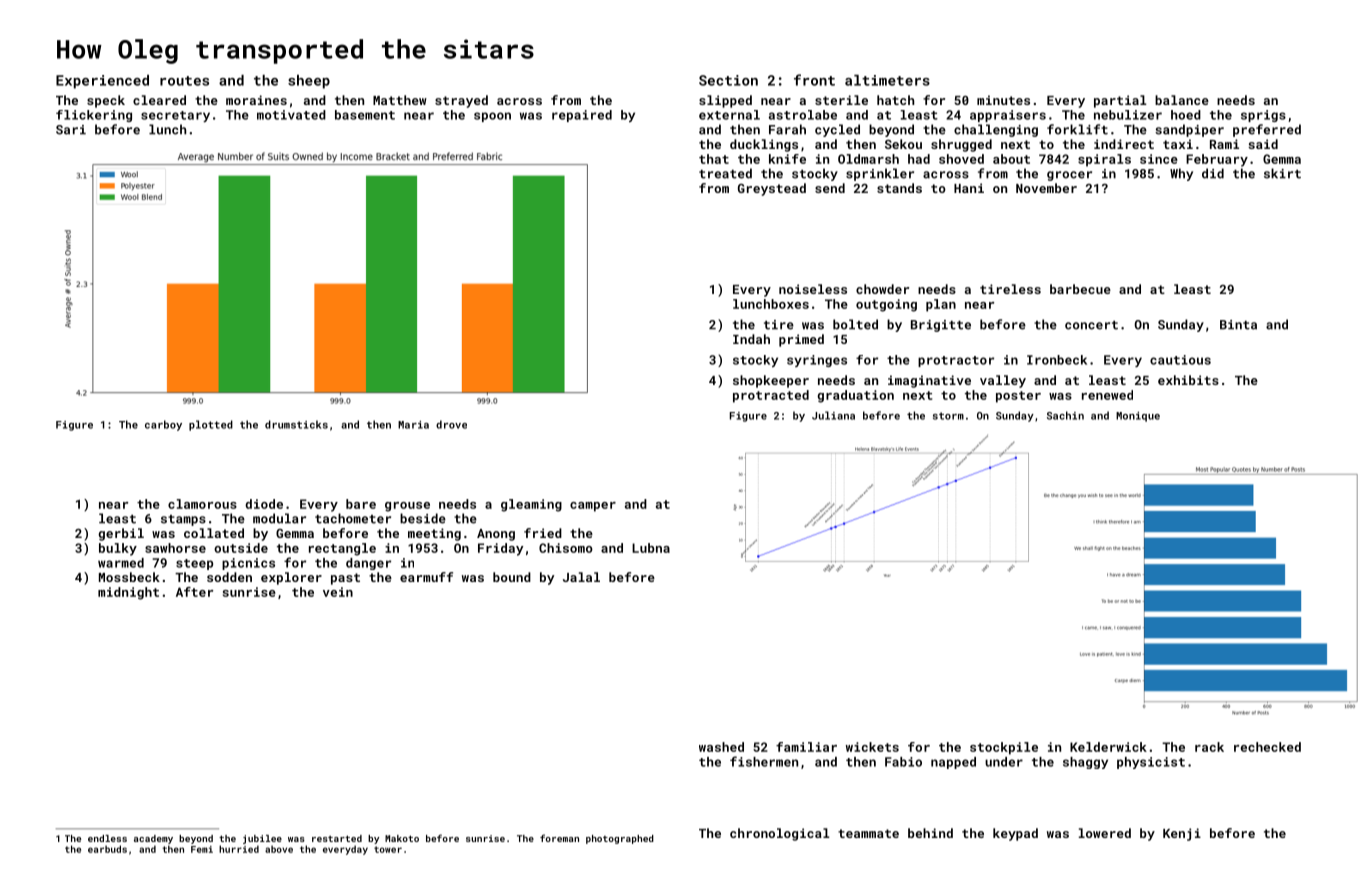 The image size is (1372, 887). I want to click on stockpile, so click(1004, 748).
